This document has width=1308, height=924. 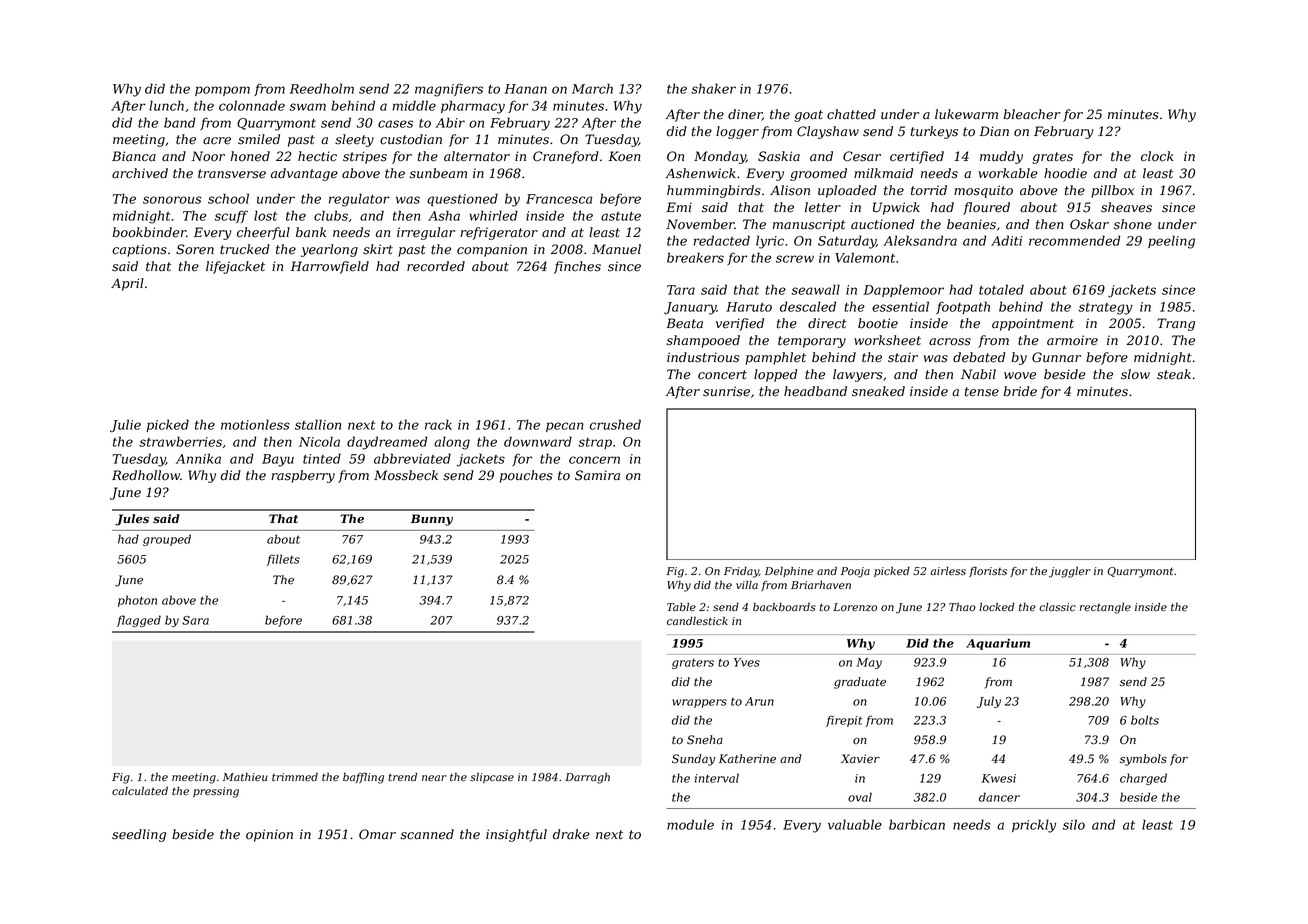 I want to click on bookbinder, so click(x=149, y=232).
